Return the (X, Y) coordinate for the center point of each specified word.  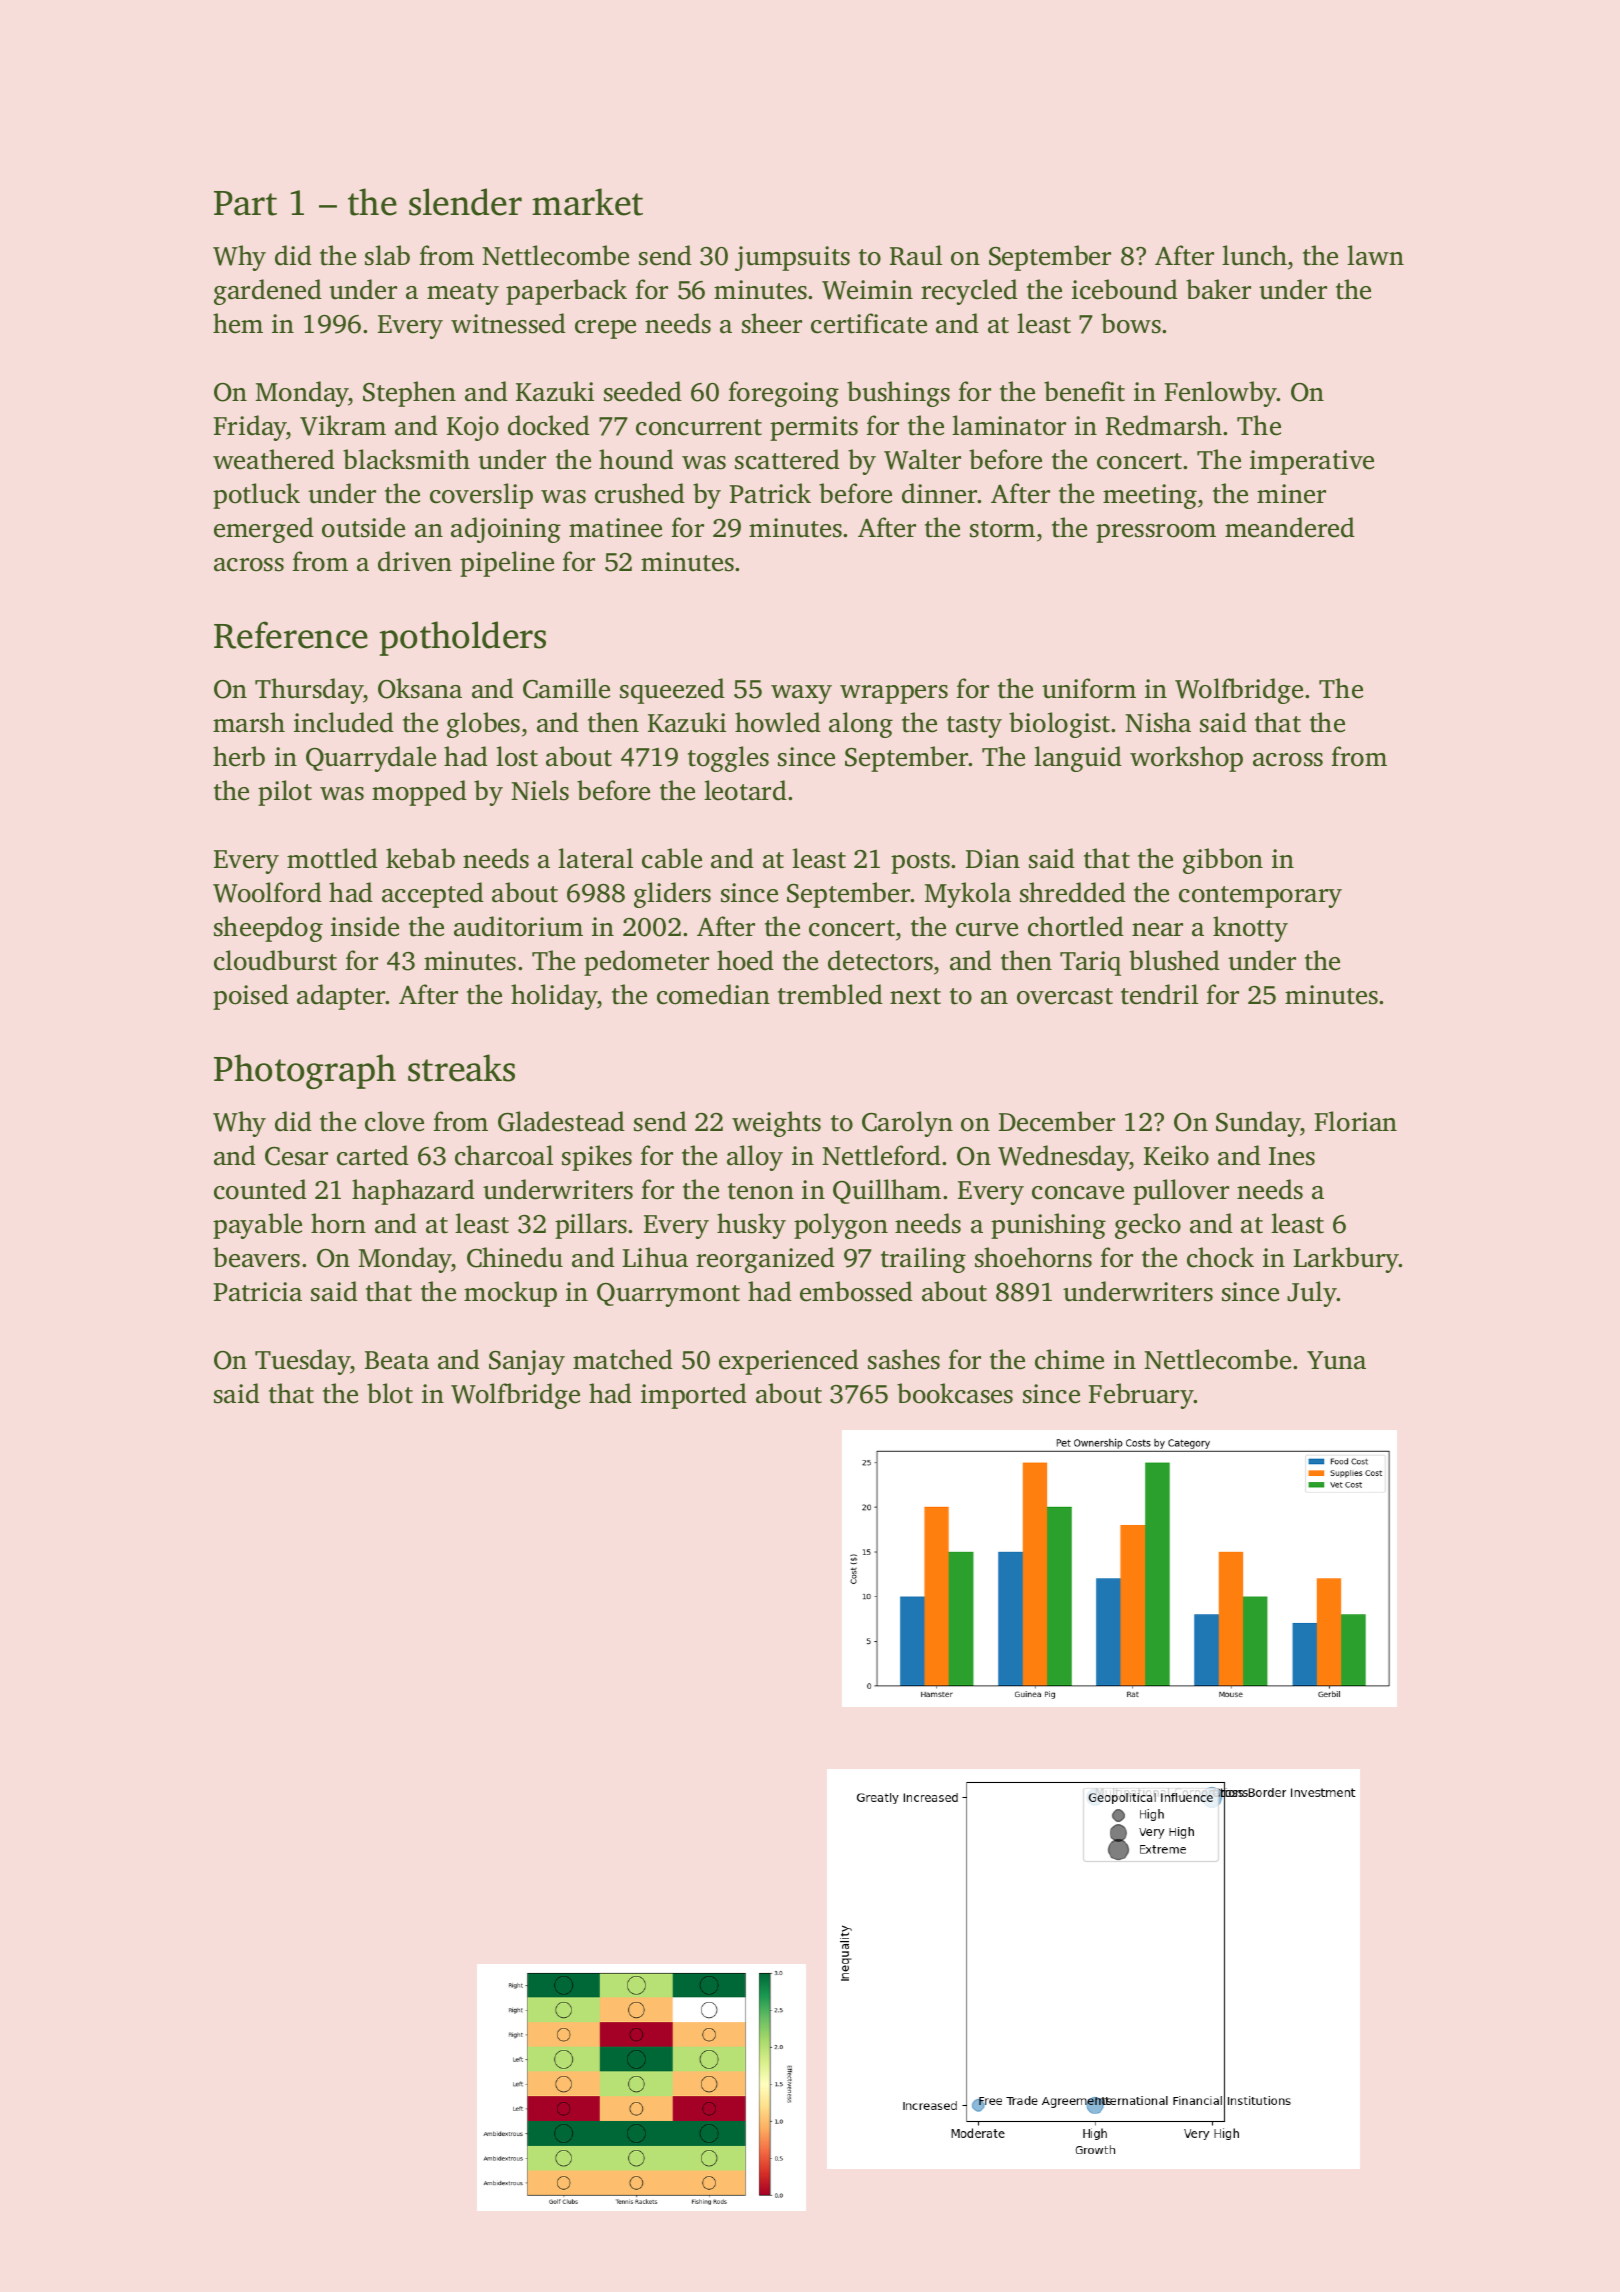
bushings (898, 394)
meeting (1150, 496)
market (587, 202)
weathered (274, 459)
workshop (1186, 759)
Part (245, 203)
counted (260, 1189)
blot (390, 1393)
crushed (640, 493)
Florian (1355, 1121)
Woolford (267, 892)
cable (672, 858)
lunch (1254, 255)
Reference (291, 635)
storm (1002, 529)
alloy (755, 1158)
